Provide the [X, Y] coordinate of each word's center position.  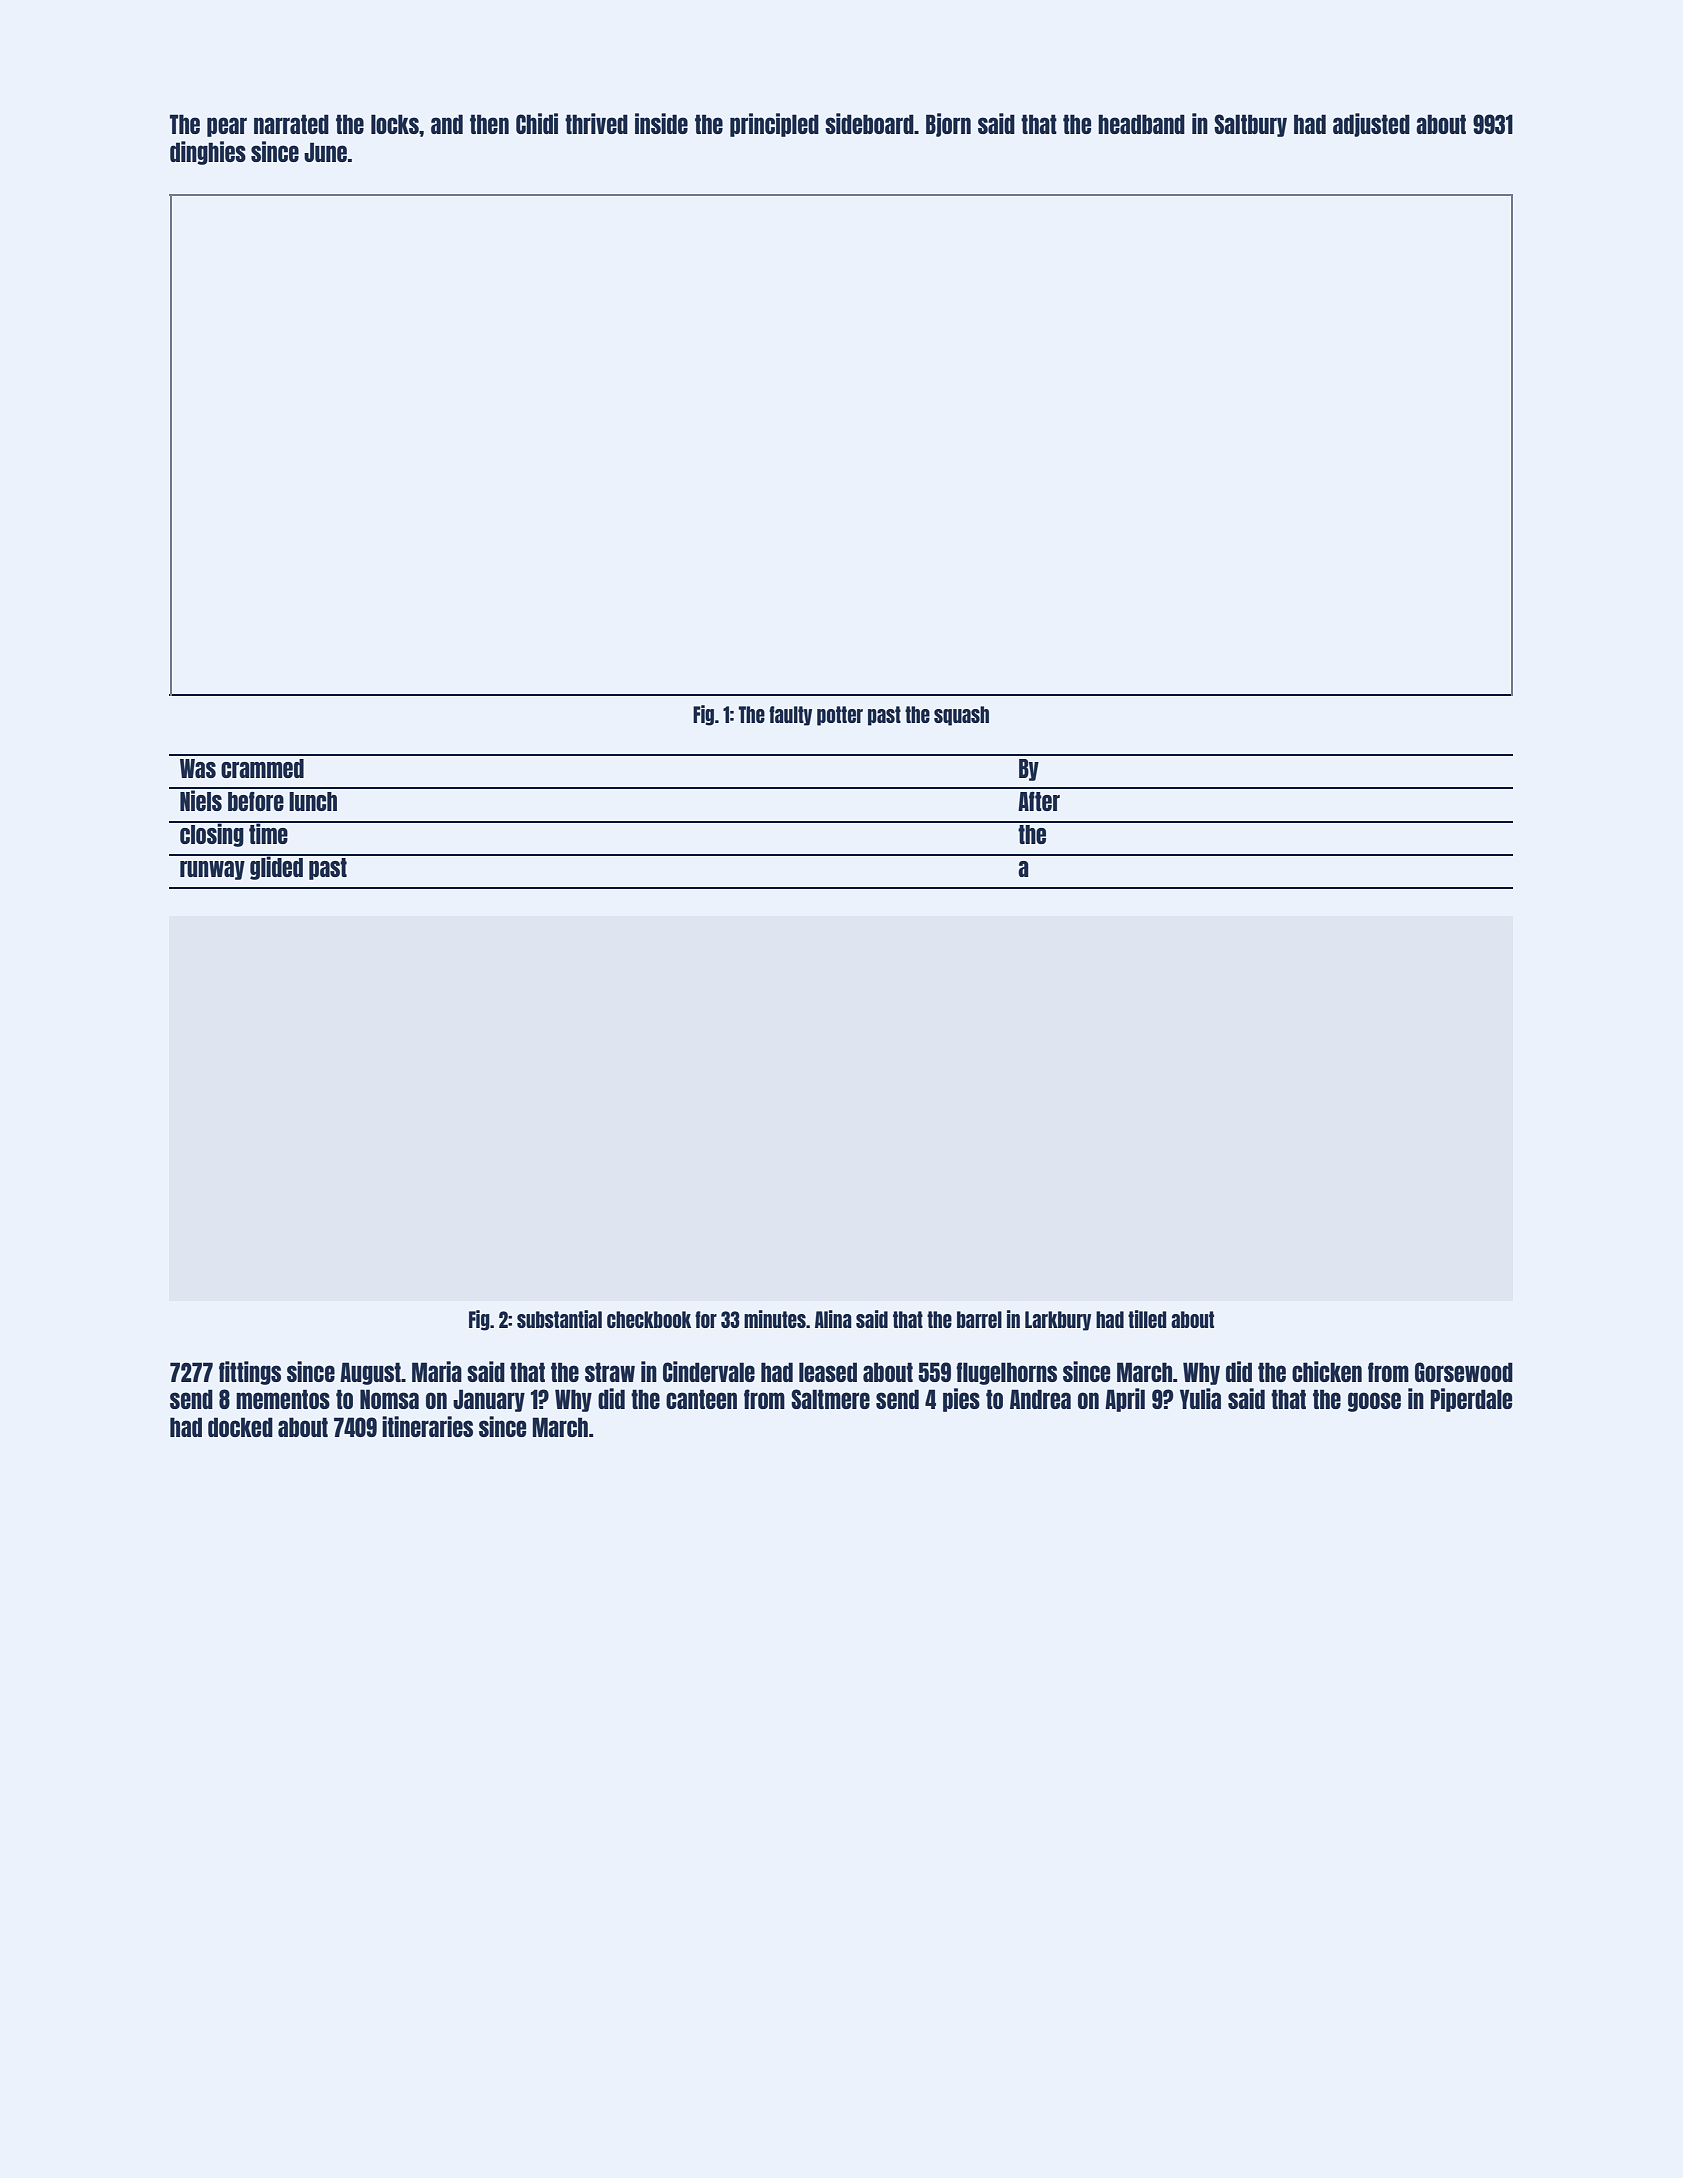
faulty [790, 716]
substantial [559, 1319]
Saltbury [1250, 125]
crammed [262, 768]
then [489, 124]
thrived [596, 123]
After [1039, 801]
